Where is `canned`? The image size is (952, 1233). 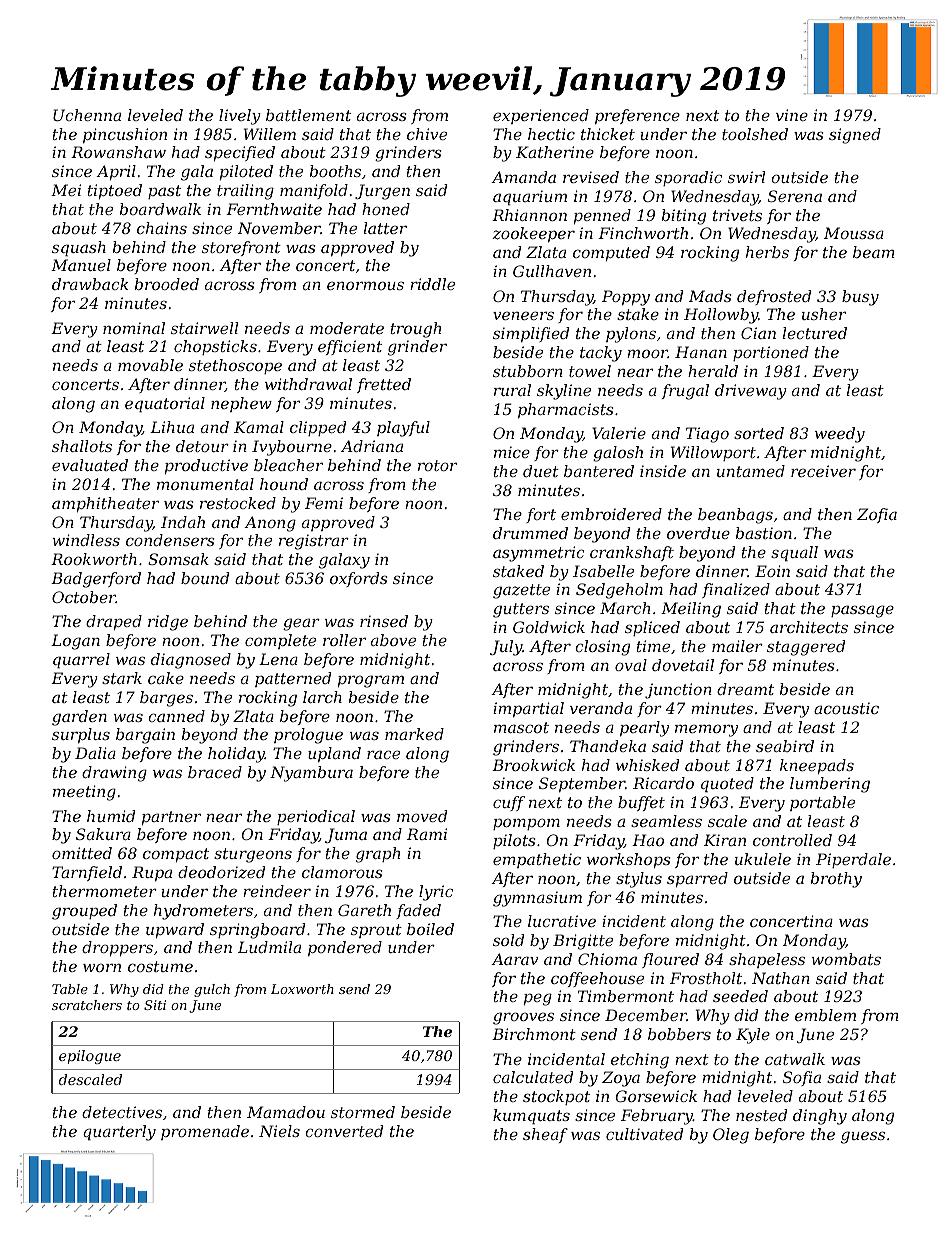 canned is located at coordinates (176, 716).
